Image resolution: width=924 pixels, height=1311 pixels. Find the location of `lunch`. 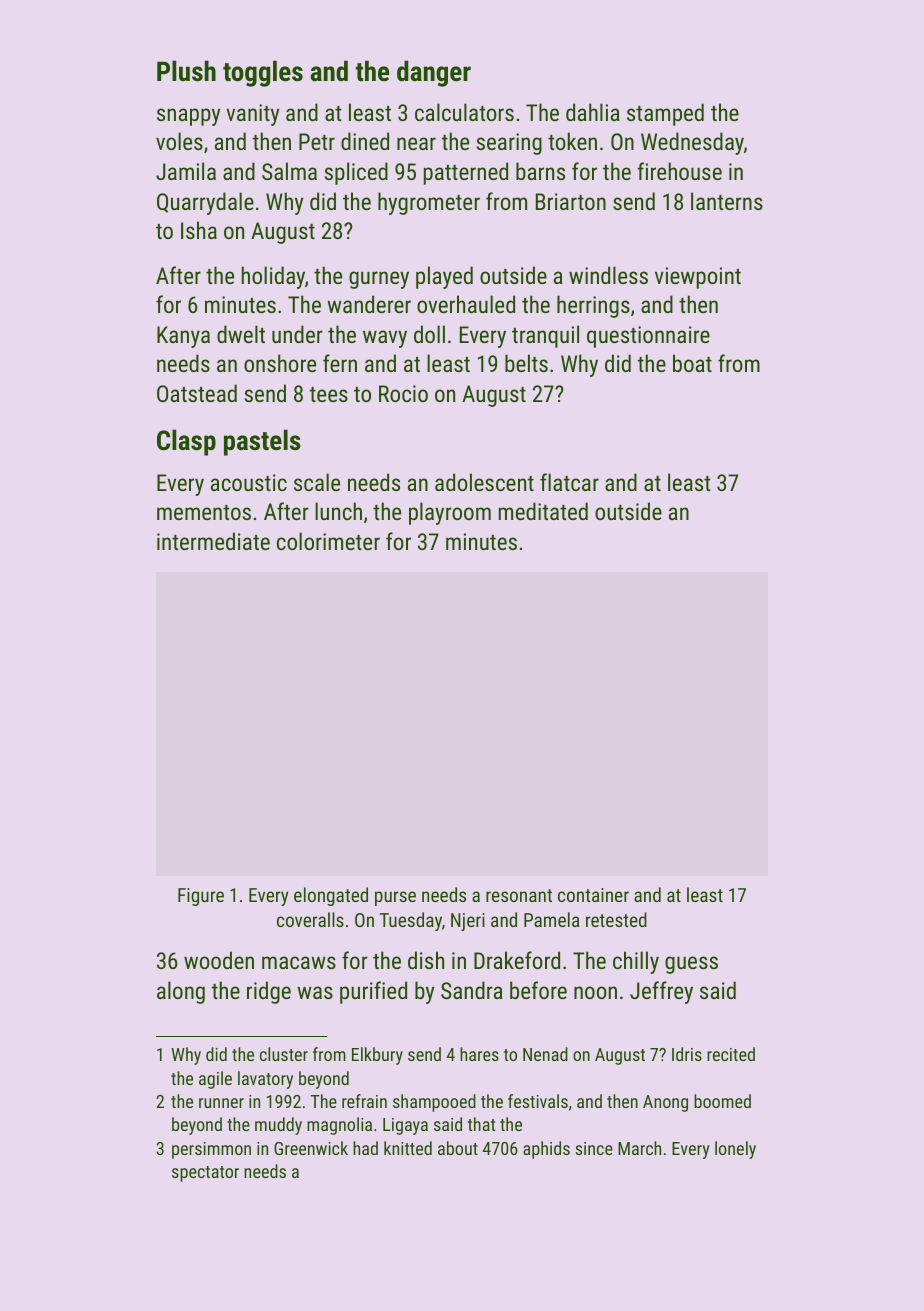

lunch is located at coordinates (338, 511).
